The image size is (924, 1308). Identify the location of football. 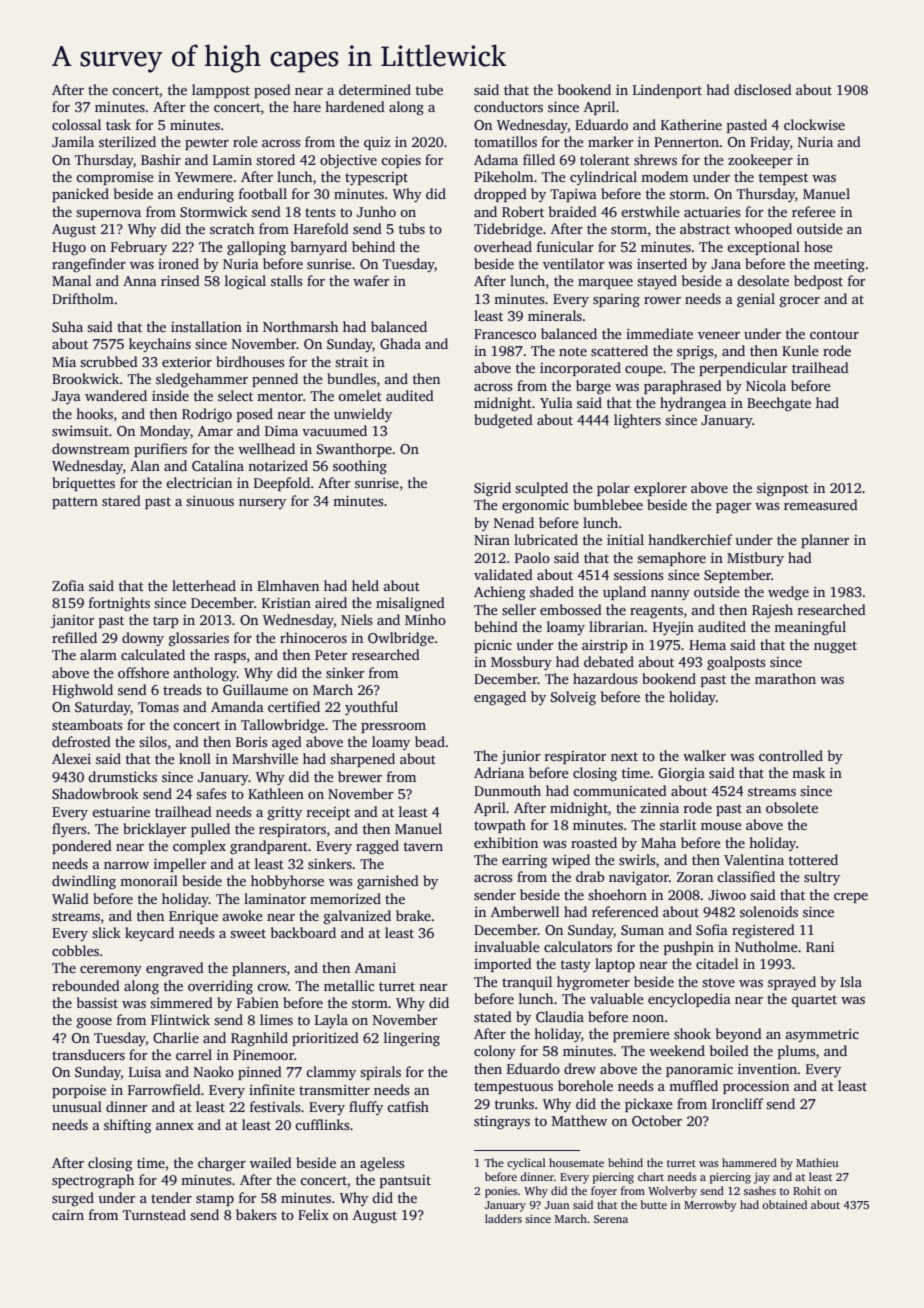
(263, 193).
